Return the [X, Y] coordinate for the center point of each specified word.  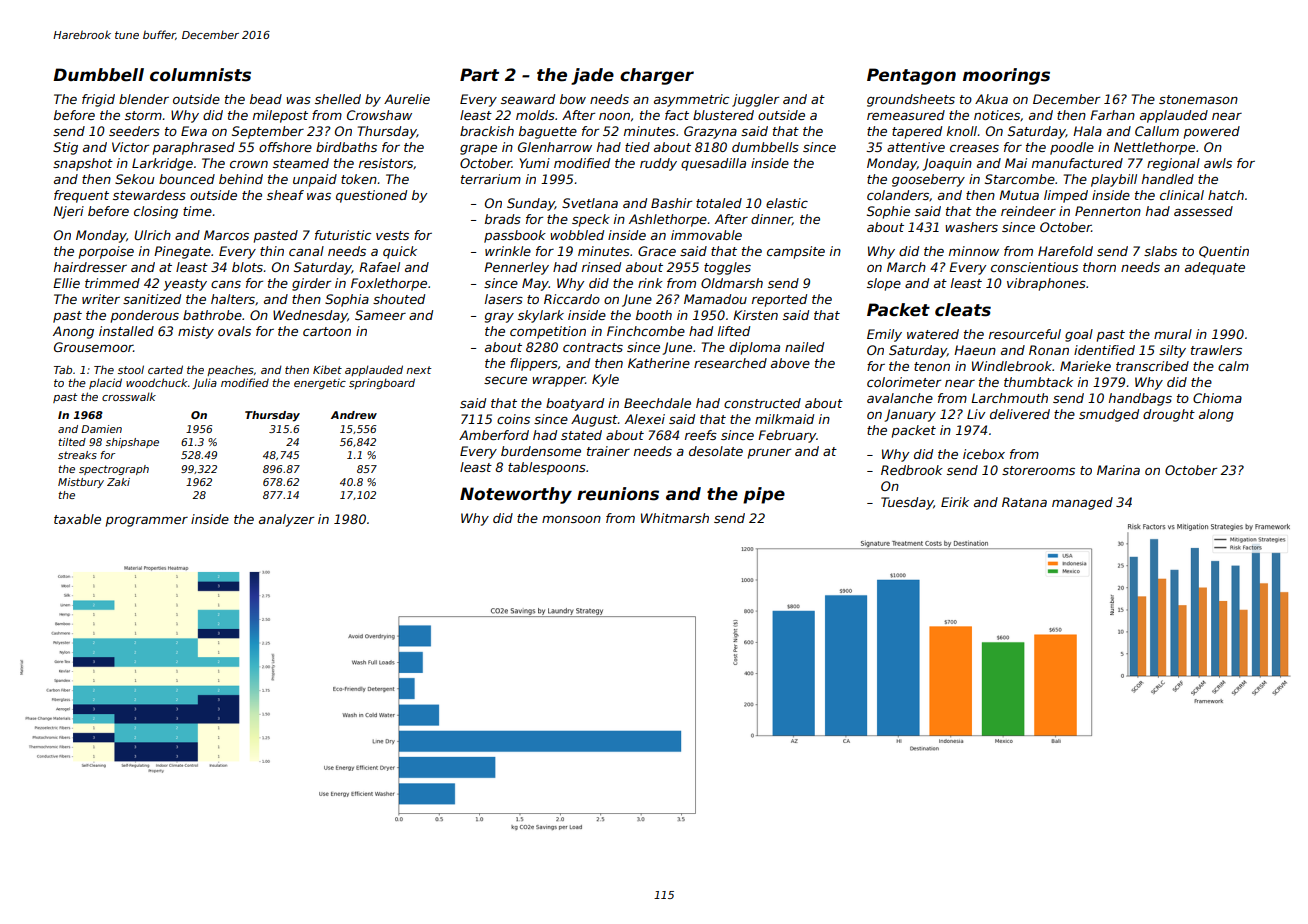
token [359, 179]
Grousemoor [93, 347]
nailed [804, 347]
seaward [528, 99]
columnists [200, 75]
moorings [1006, 76]
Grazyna [710, 132]
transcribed [1152, 366]
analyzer [286, 520]
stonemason [1198, 99]
